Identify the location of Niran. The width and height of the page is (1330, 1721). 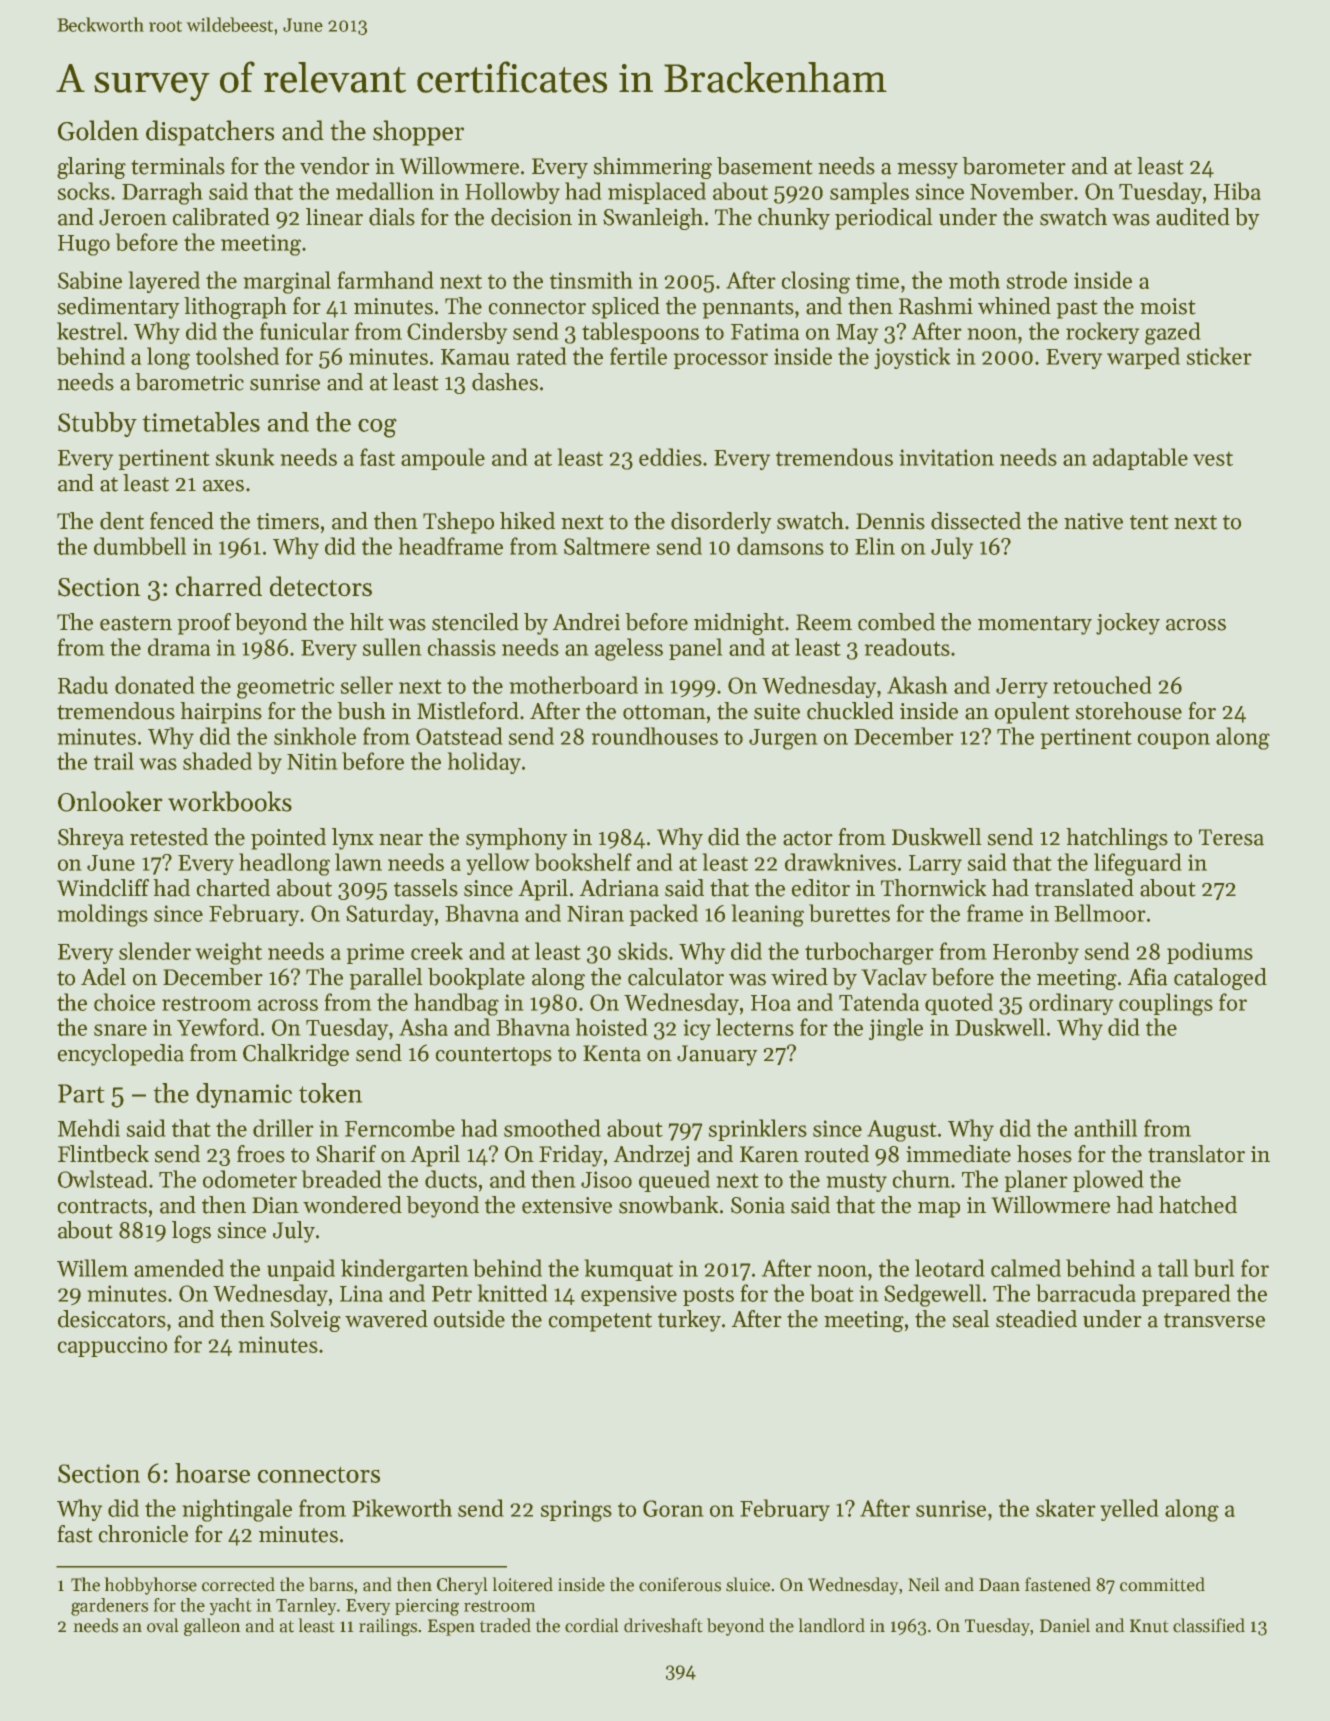
(595, 913).
